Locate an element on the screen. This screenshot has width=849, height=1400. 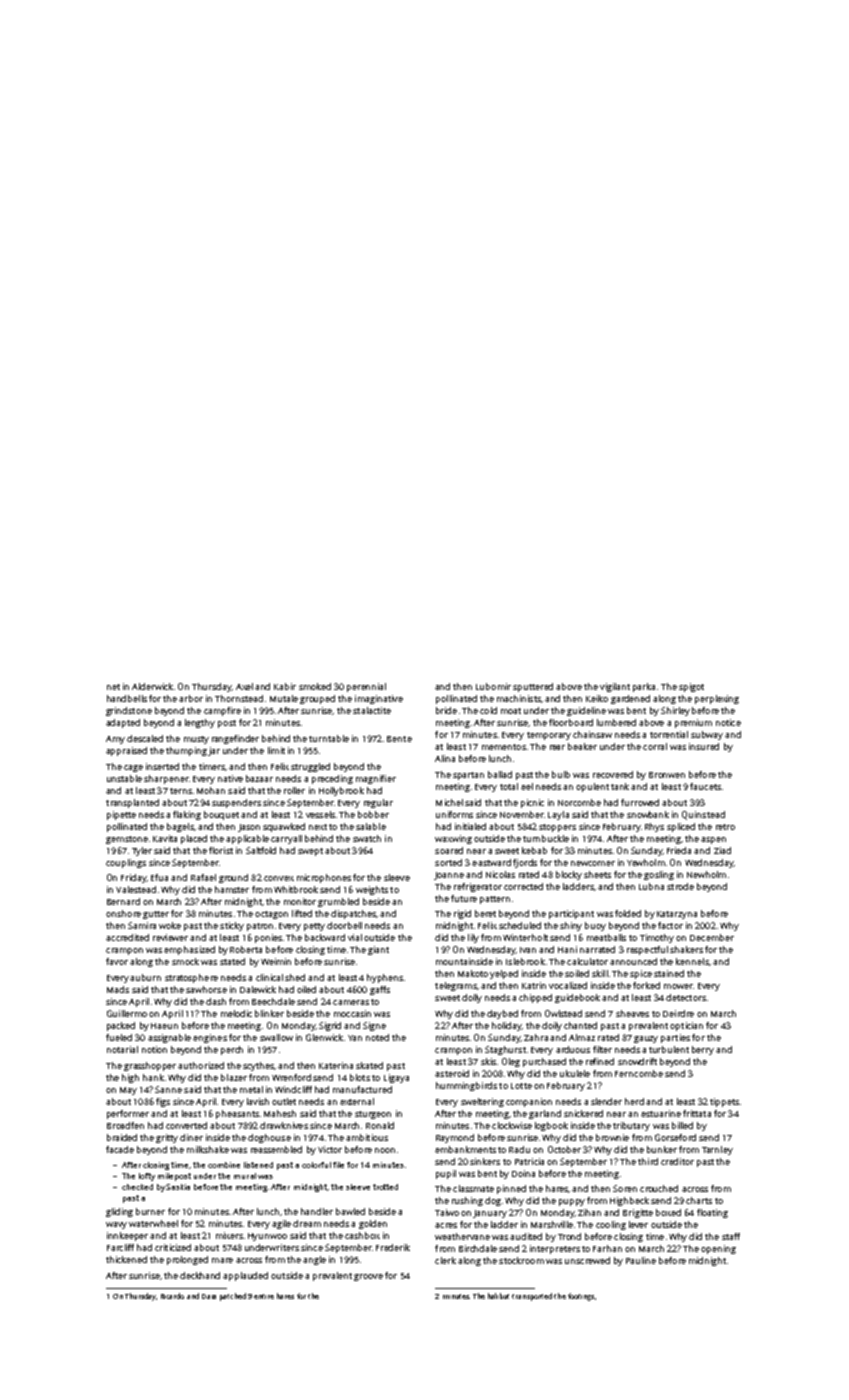
Ziad is located at coordinates (722, 850).
